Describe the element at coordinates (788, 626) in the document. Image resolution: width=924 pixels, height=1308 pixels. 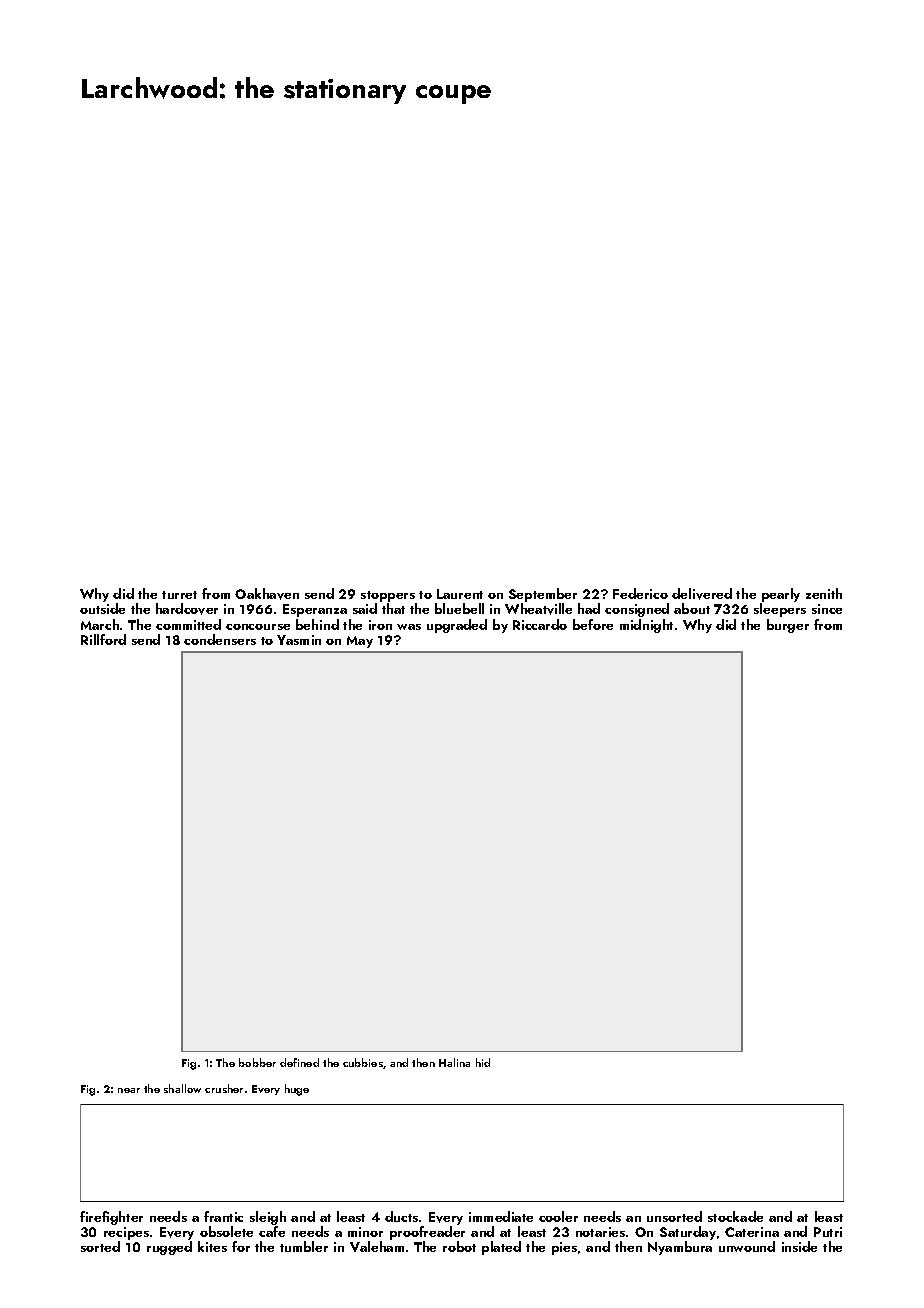
I see `burger` at that location.
